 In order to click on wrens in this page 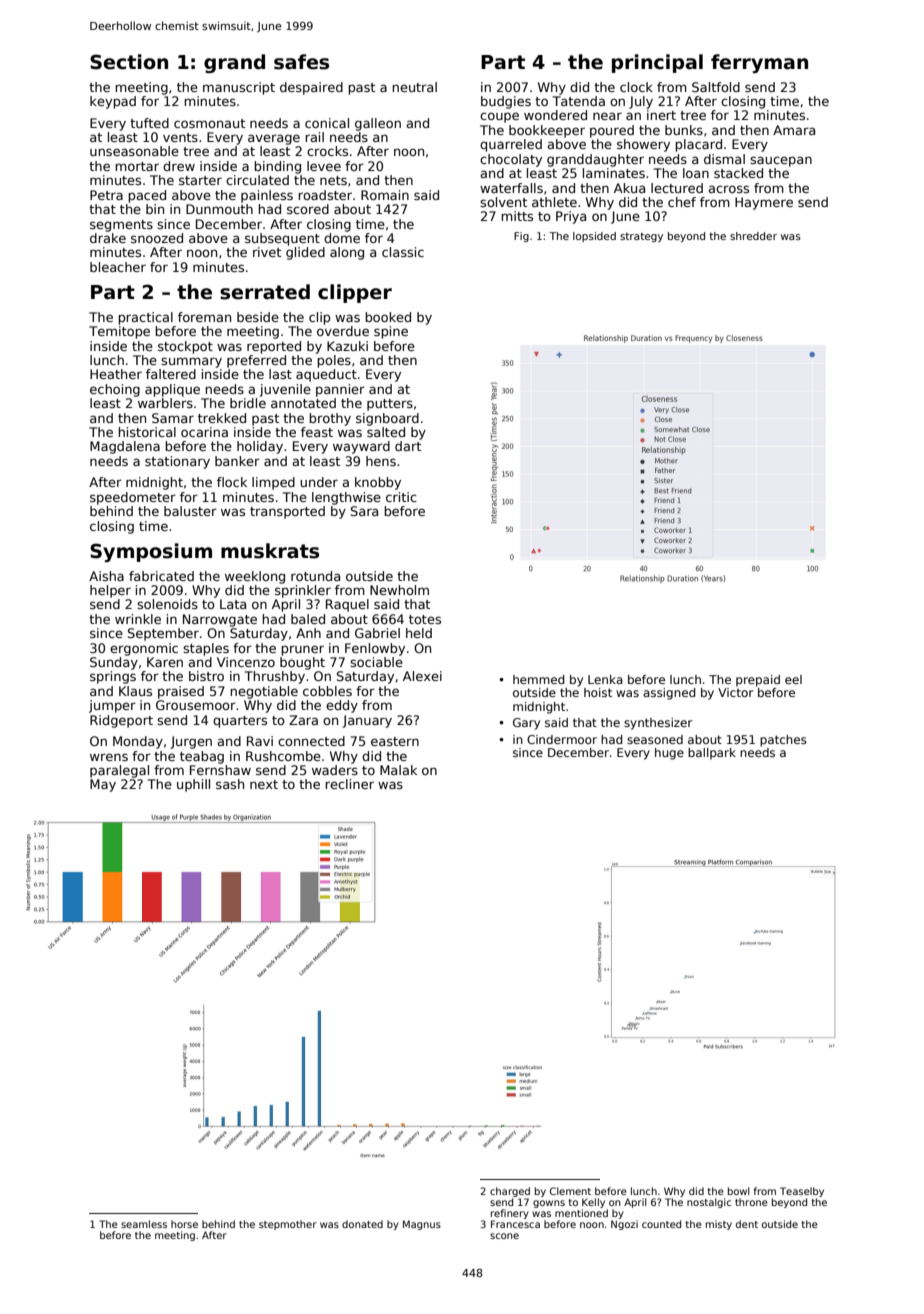, I will do `click(109, 757)`.
